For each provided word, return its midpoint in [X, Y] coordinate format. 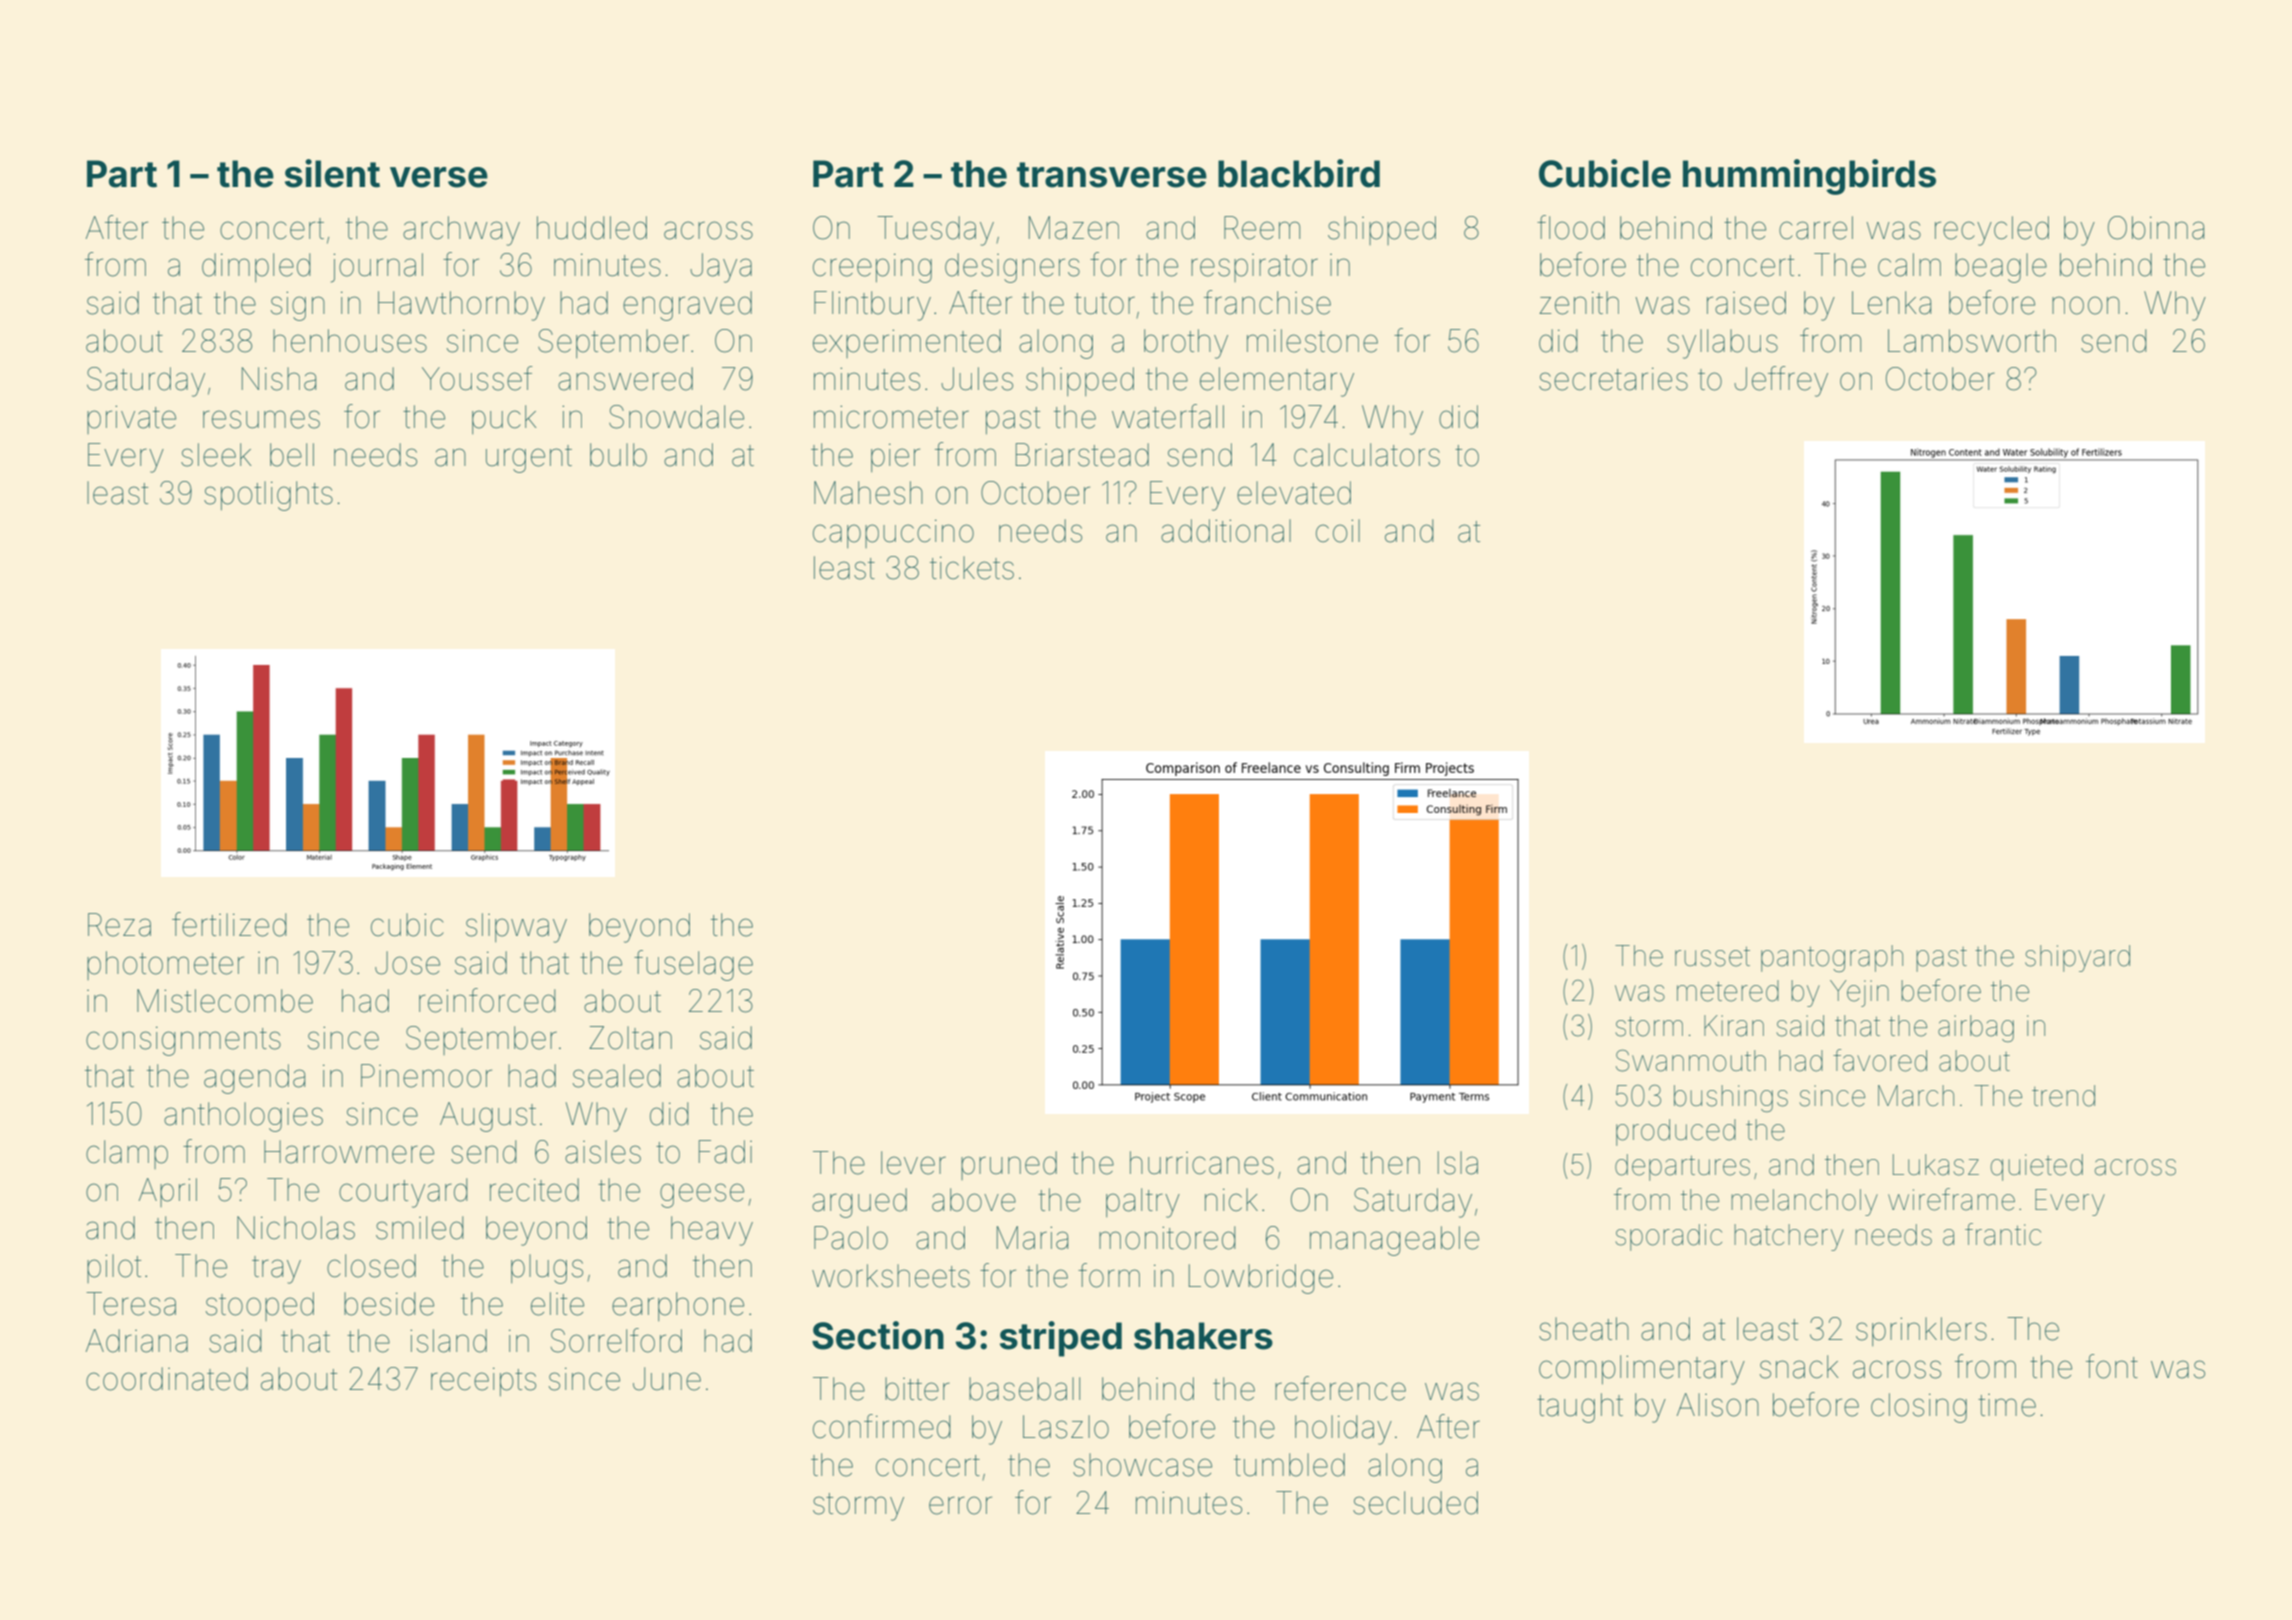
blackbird [1299, 173]
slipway [516, 928]
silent [332, 173]
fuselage [693, 965]
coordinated [167, 1379]
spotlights [268, 496]
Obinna [2156, 228]
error [960, 1505]
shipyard [2077, 958]
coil [1338, 531]
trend [2063, 1096]
